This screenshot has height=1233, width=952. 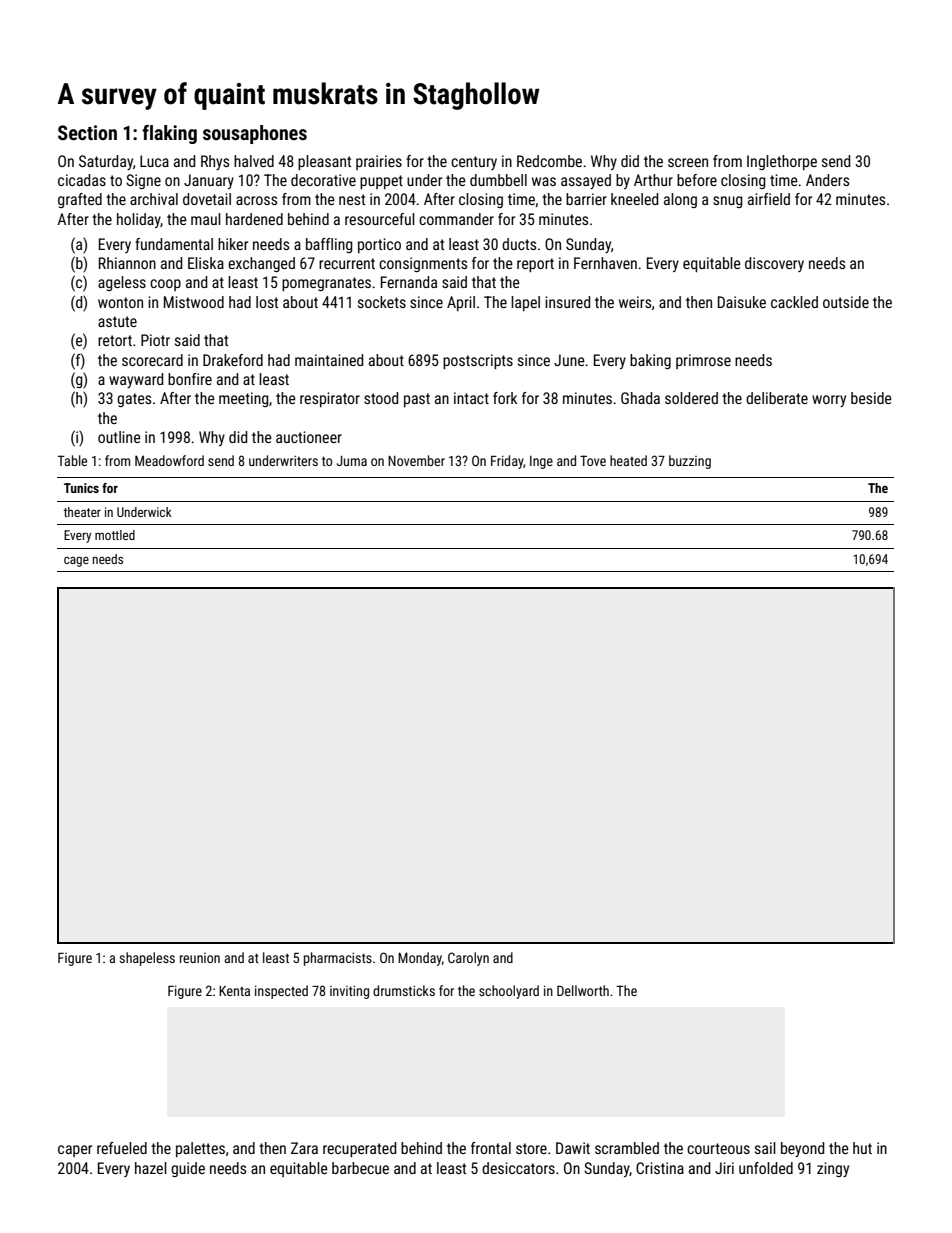 I want to click on guide, so click(x=188, y=1169).
